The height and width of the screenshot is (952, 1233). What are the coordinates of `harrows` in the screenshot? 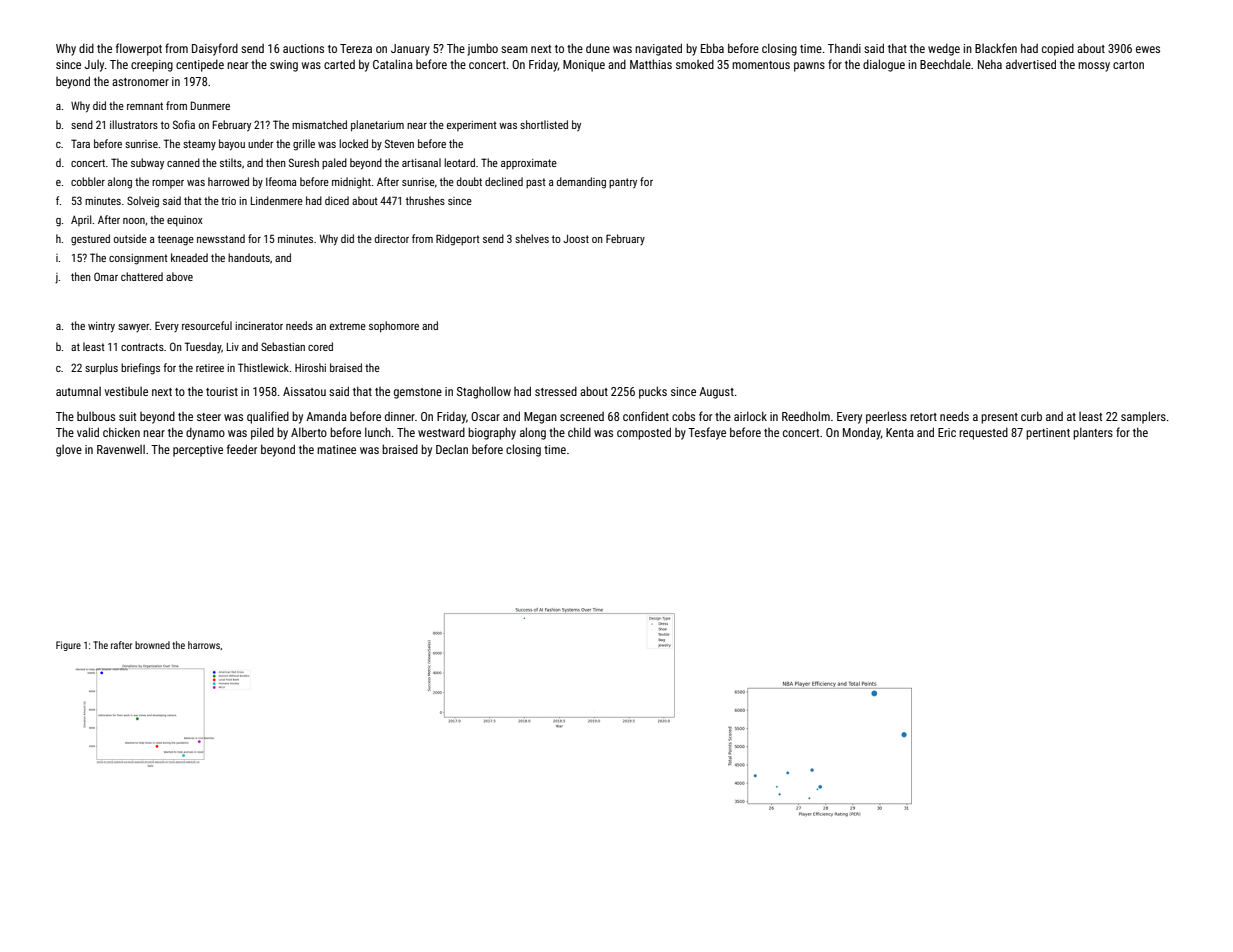 It's located at (204, 645).
